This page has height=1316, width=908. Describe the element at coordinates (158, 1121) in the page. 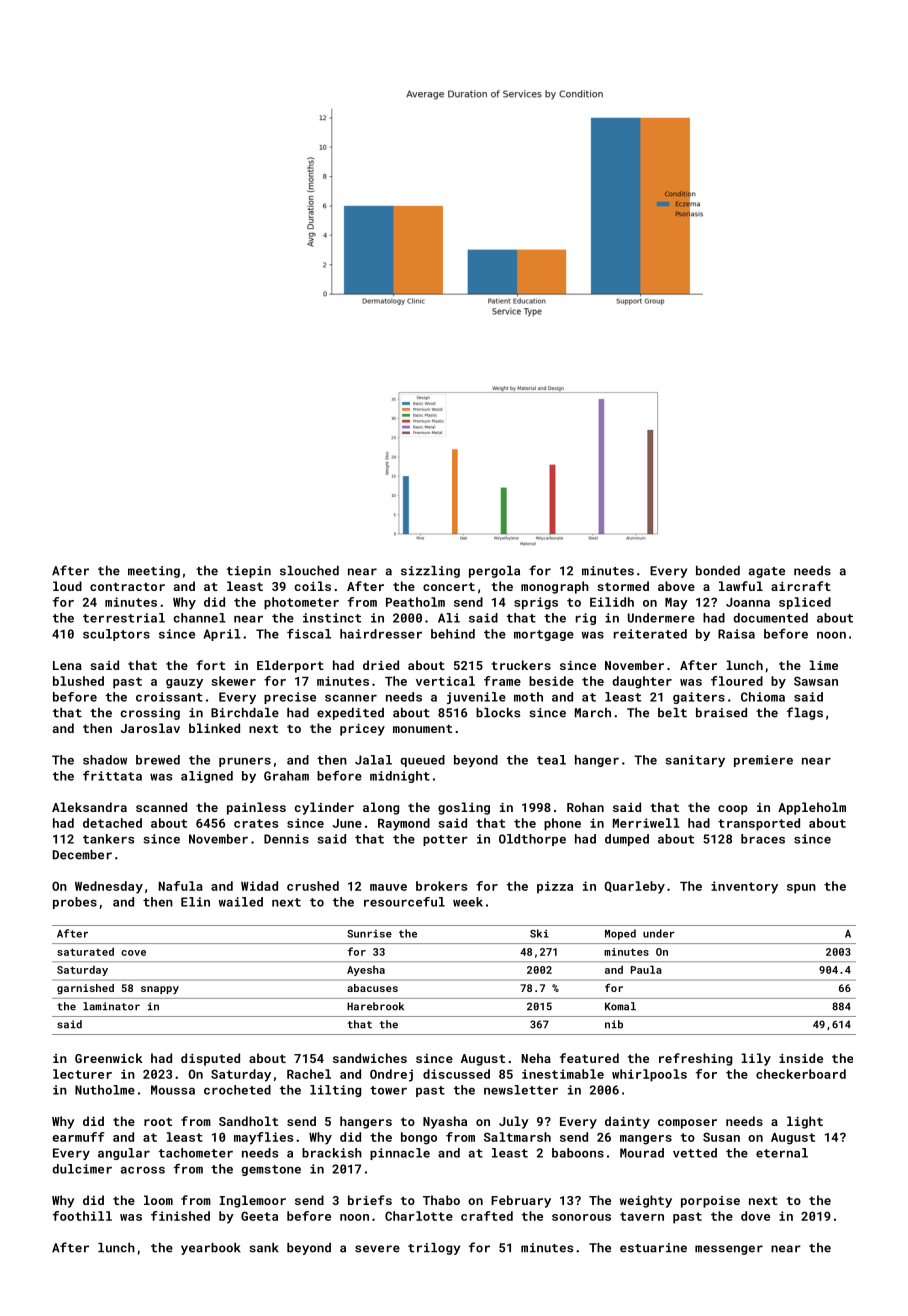

I see `root` at that location.
